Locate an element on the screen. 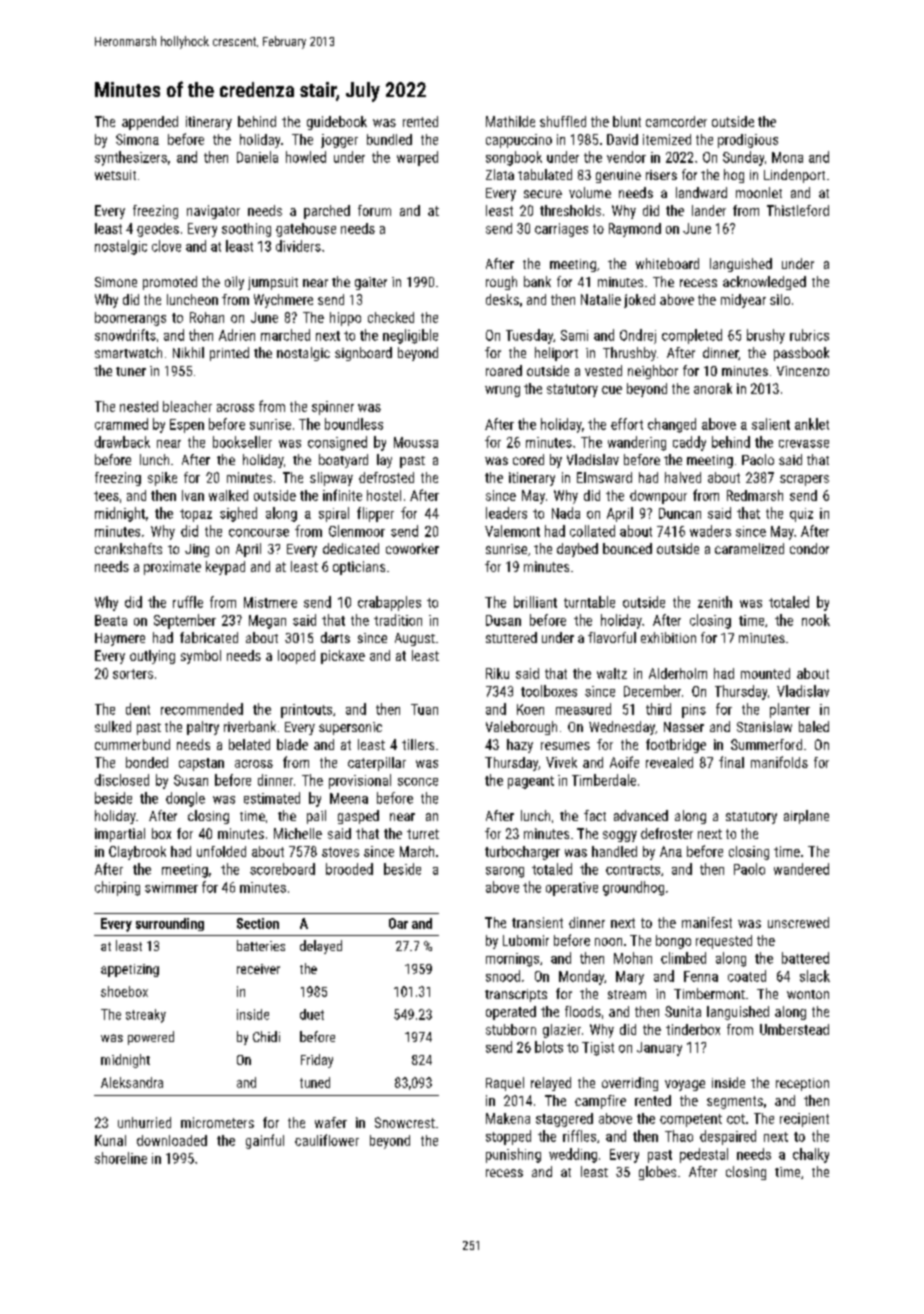 This screenshot has width=924, height=1314. dedicated is located at coordinates (351, 548).
